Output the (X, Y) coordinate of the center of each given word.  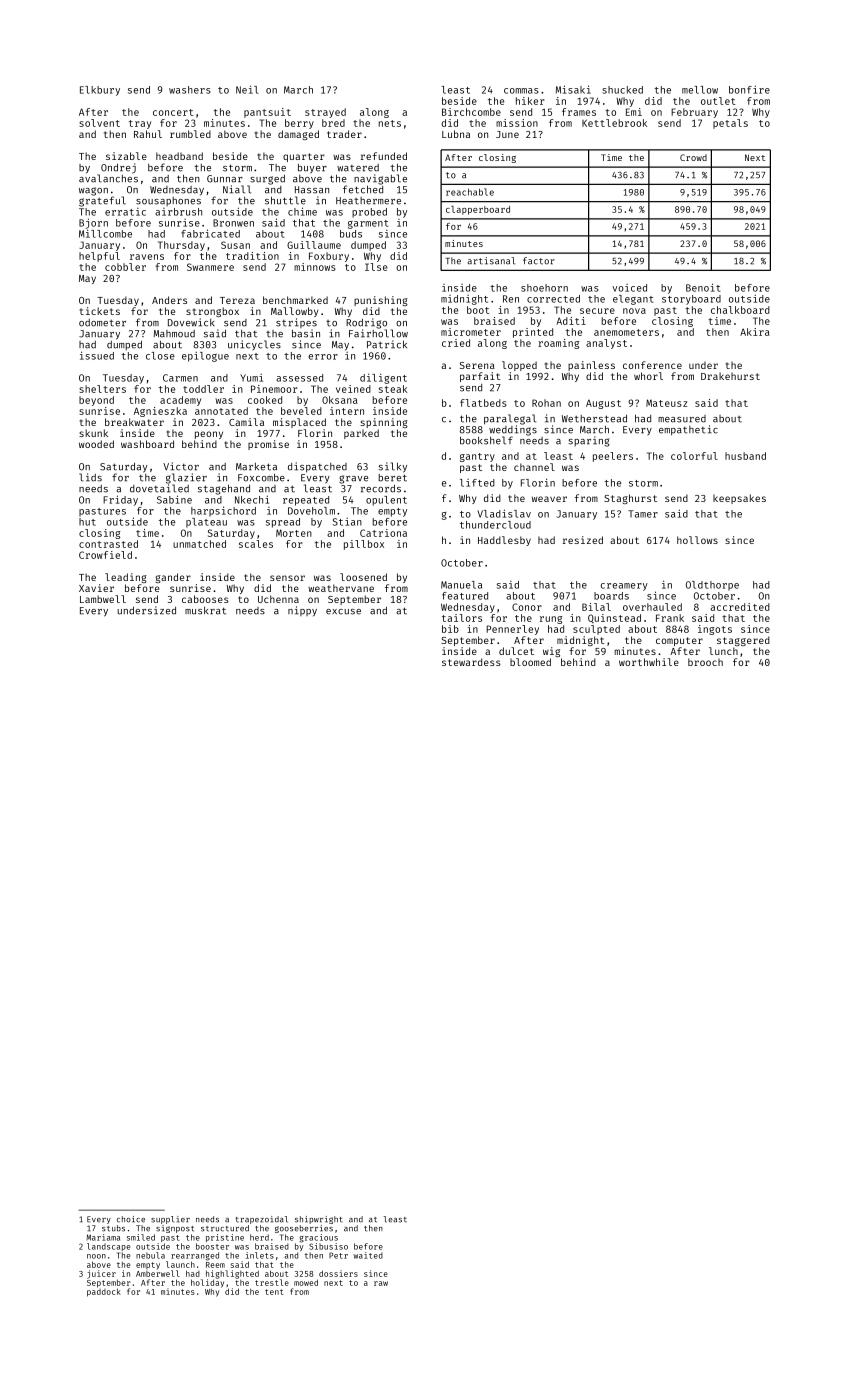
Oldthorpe (712, 586)
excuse (343, 612)
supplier (170, 1220)
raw (381, 1283)
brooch (705, 662)
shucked (622, 90)
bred (333, 123)
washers (190, 90)
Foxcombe (261, 478)
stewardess (471, 662)
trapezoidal (261, 1220)
